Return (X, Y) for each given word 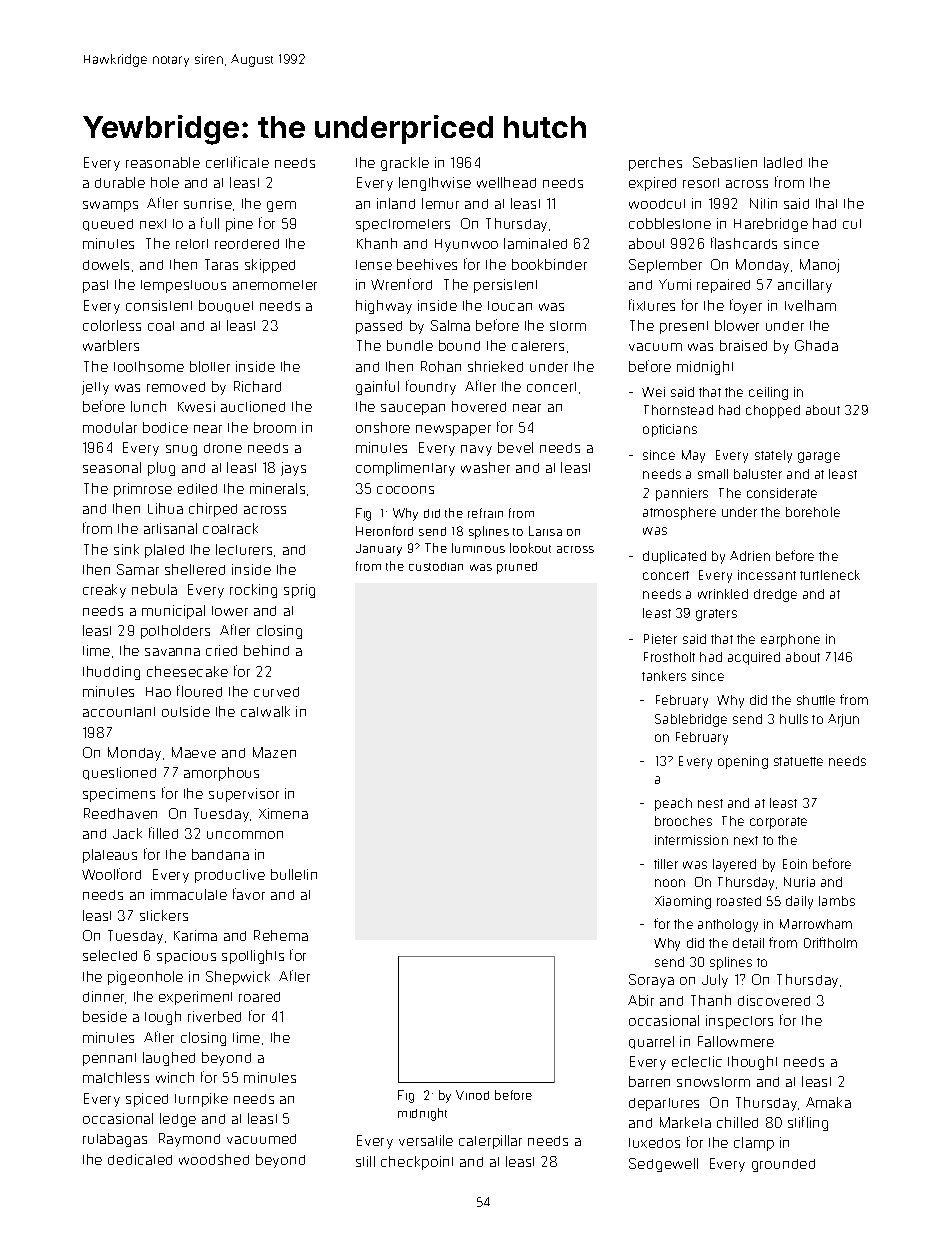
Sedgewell (663, 1165)
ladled (783, 162)
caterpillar (490, 1142)
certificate (237, 162)
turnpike (201, 1100)
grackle (405, 164)
